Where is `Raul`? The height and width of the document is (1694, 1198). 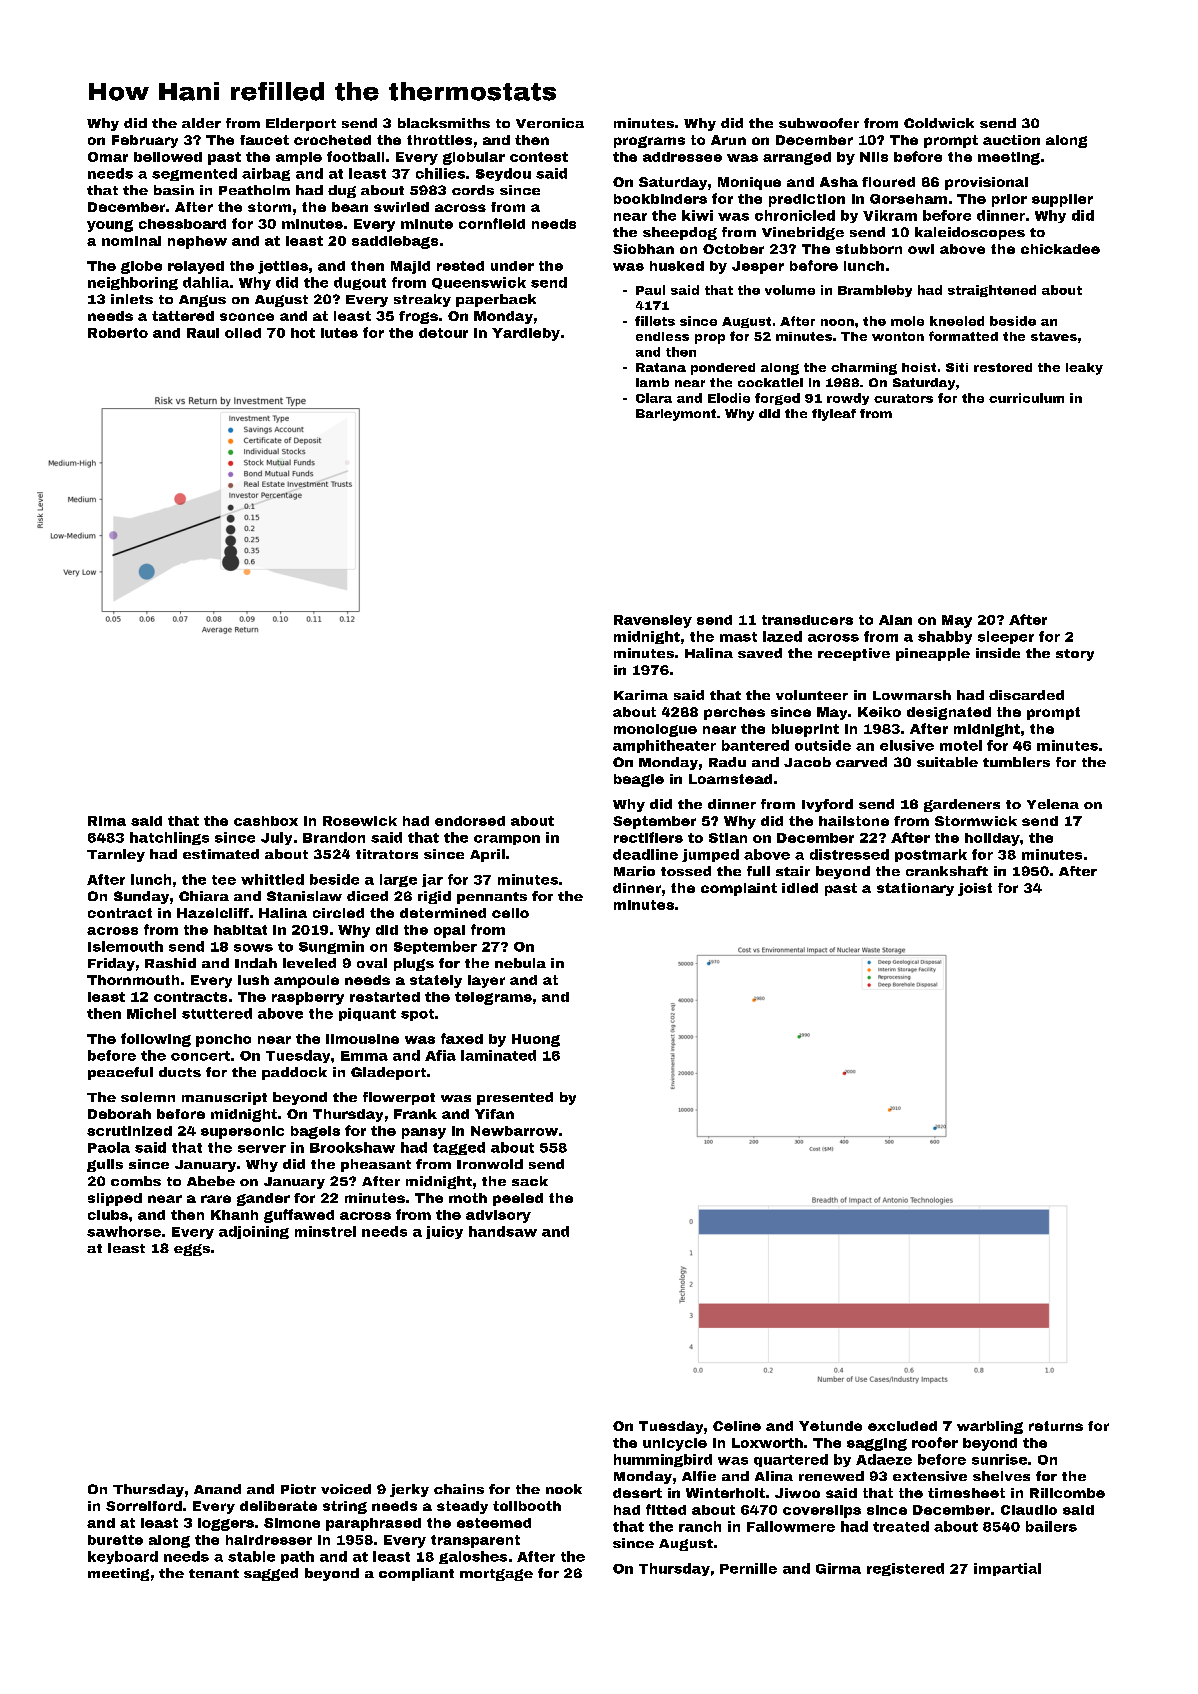
Raul is located at coordinates (203, 333).
